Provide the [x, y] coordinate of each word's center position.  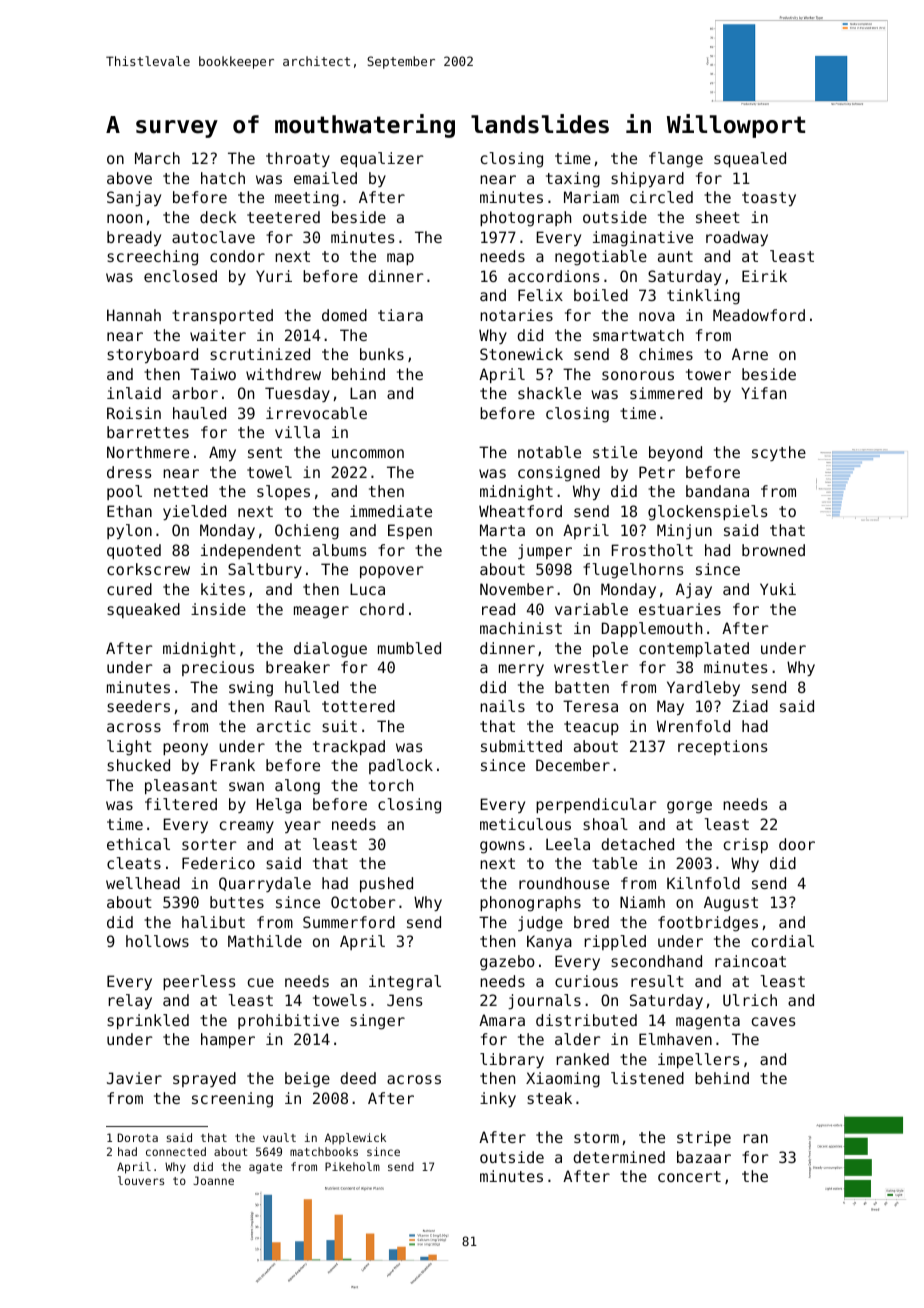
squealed [750, 160]
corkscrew [148, 569]
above [129, 178]
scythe [779, 453]
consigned [559, 474]
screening [232, 1100]
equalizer [382, 160]
